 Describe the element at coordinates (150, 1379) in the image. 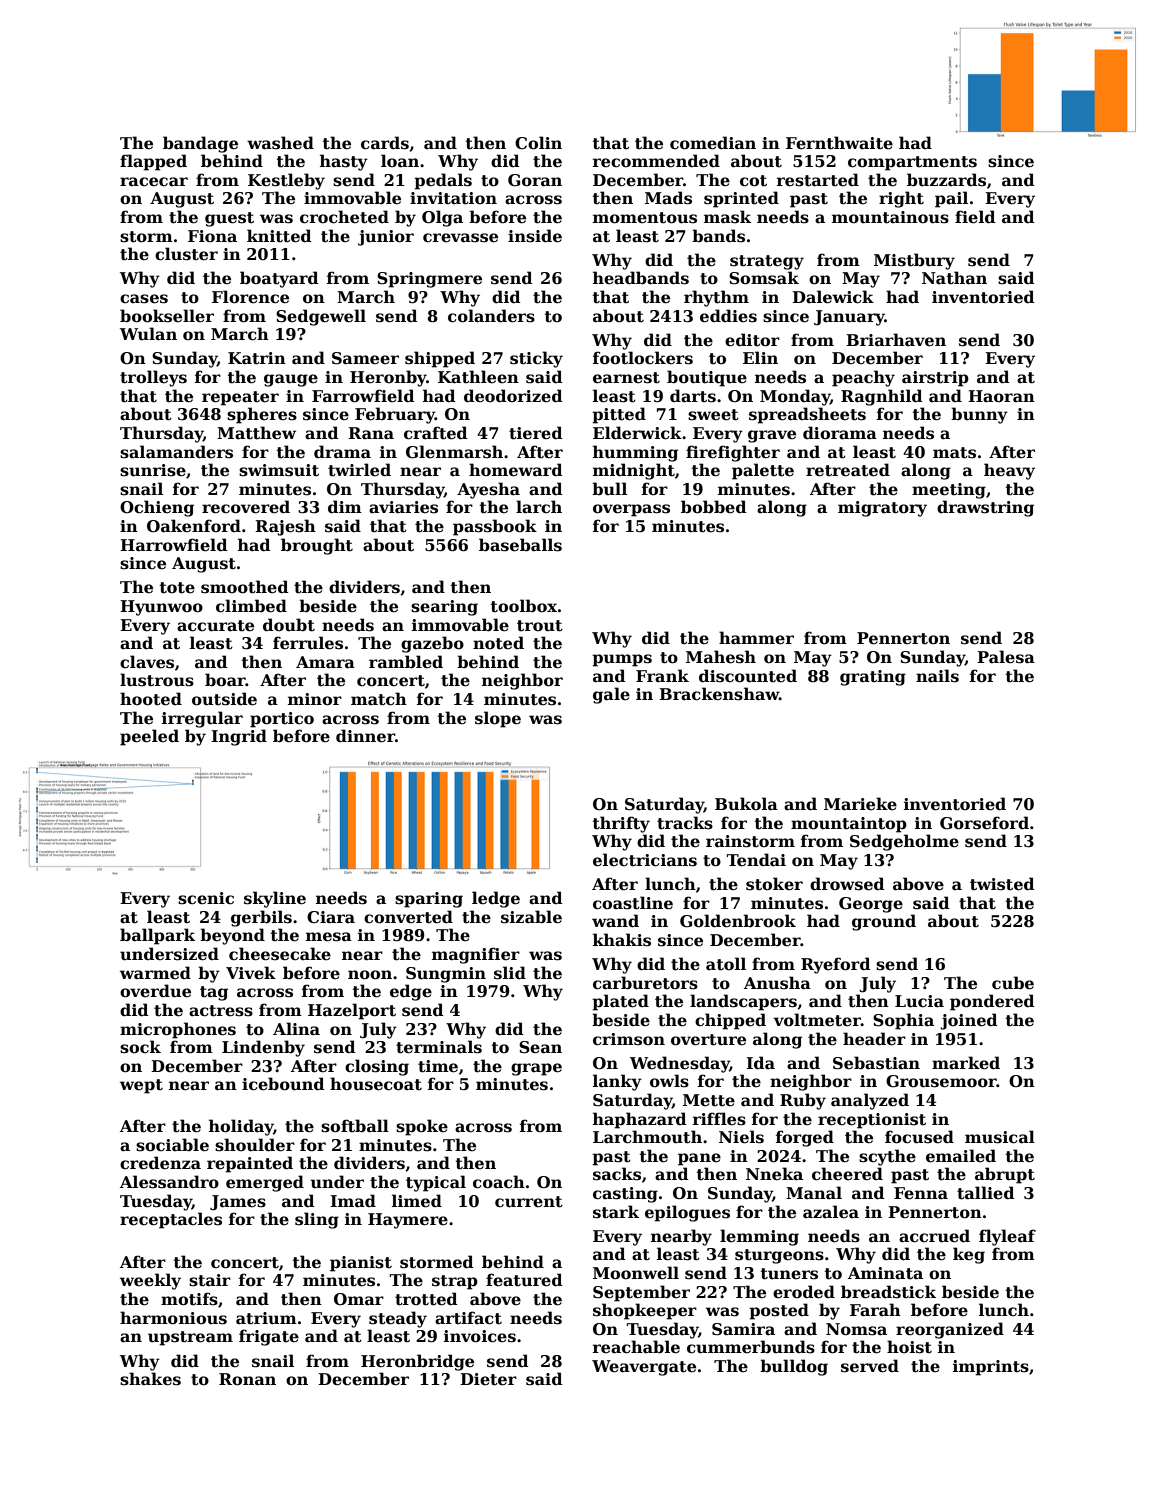

I see `shakes` at that location.
